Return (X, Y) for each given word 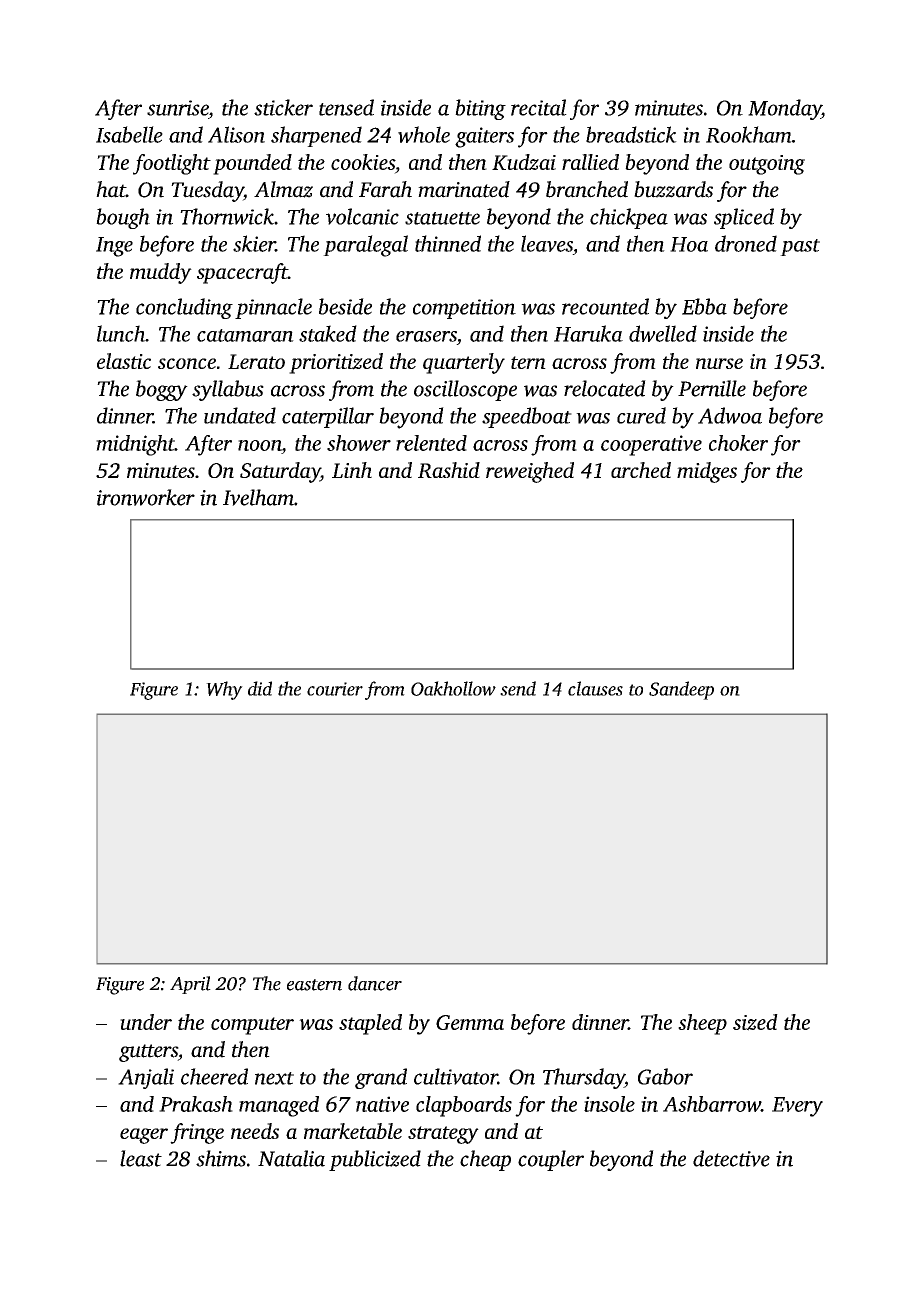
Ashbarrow (712, 1104)
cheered (214, 1076)
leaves (547, 243)
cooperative (651, 445)
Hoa (689, 244)
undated (240, 415)
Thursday (584, 1078)
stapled (370, 1024)
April (190, 985)
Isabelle (129, 134)
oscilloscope (465, 390)
